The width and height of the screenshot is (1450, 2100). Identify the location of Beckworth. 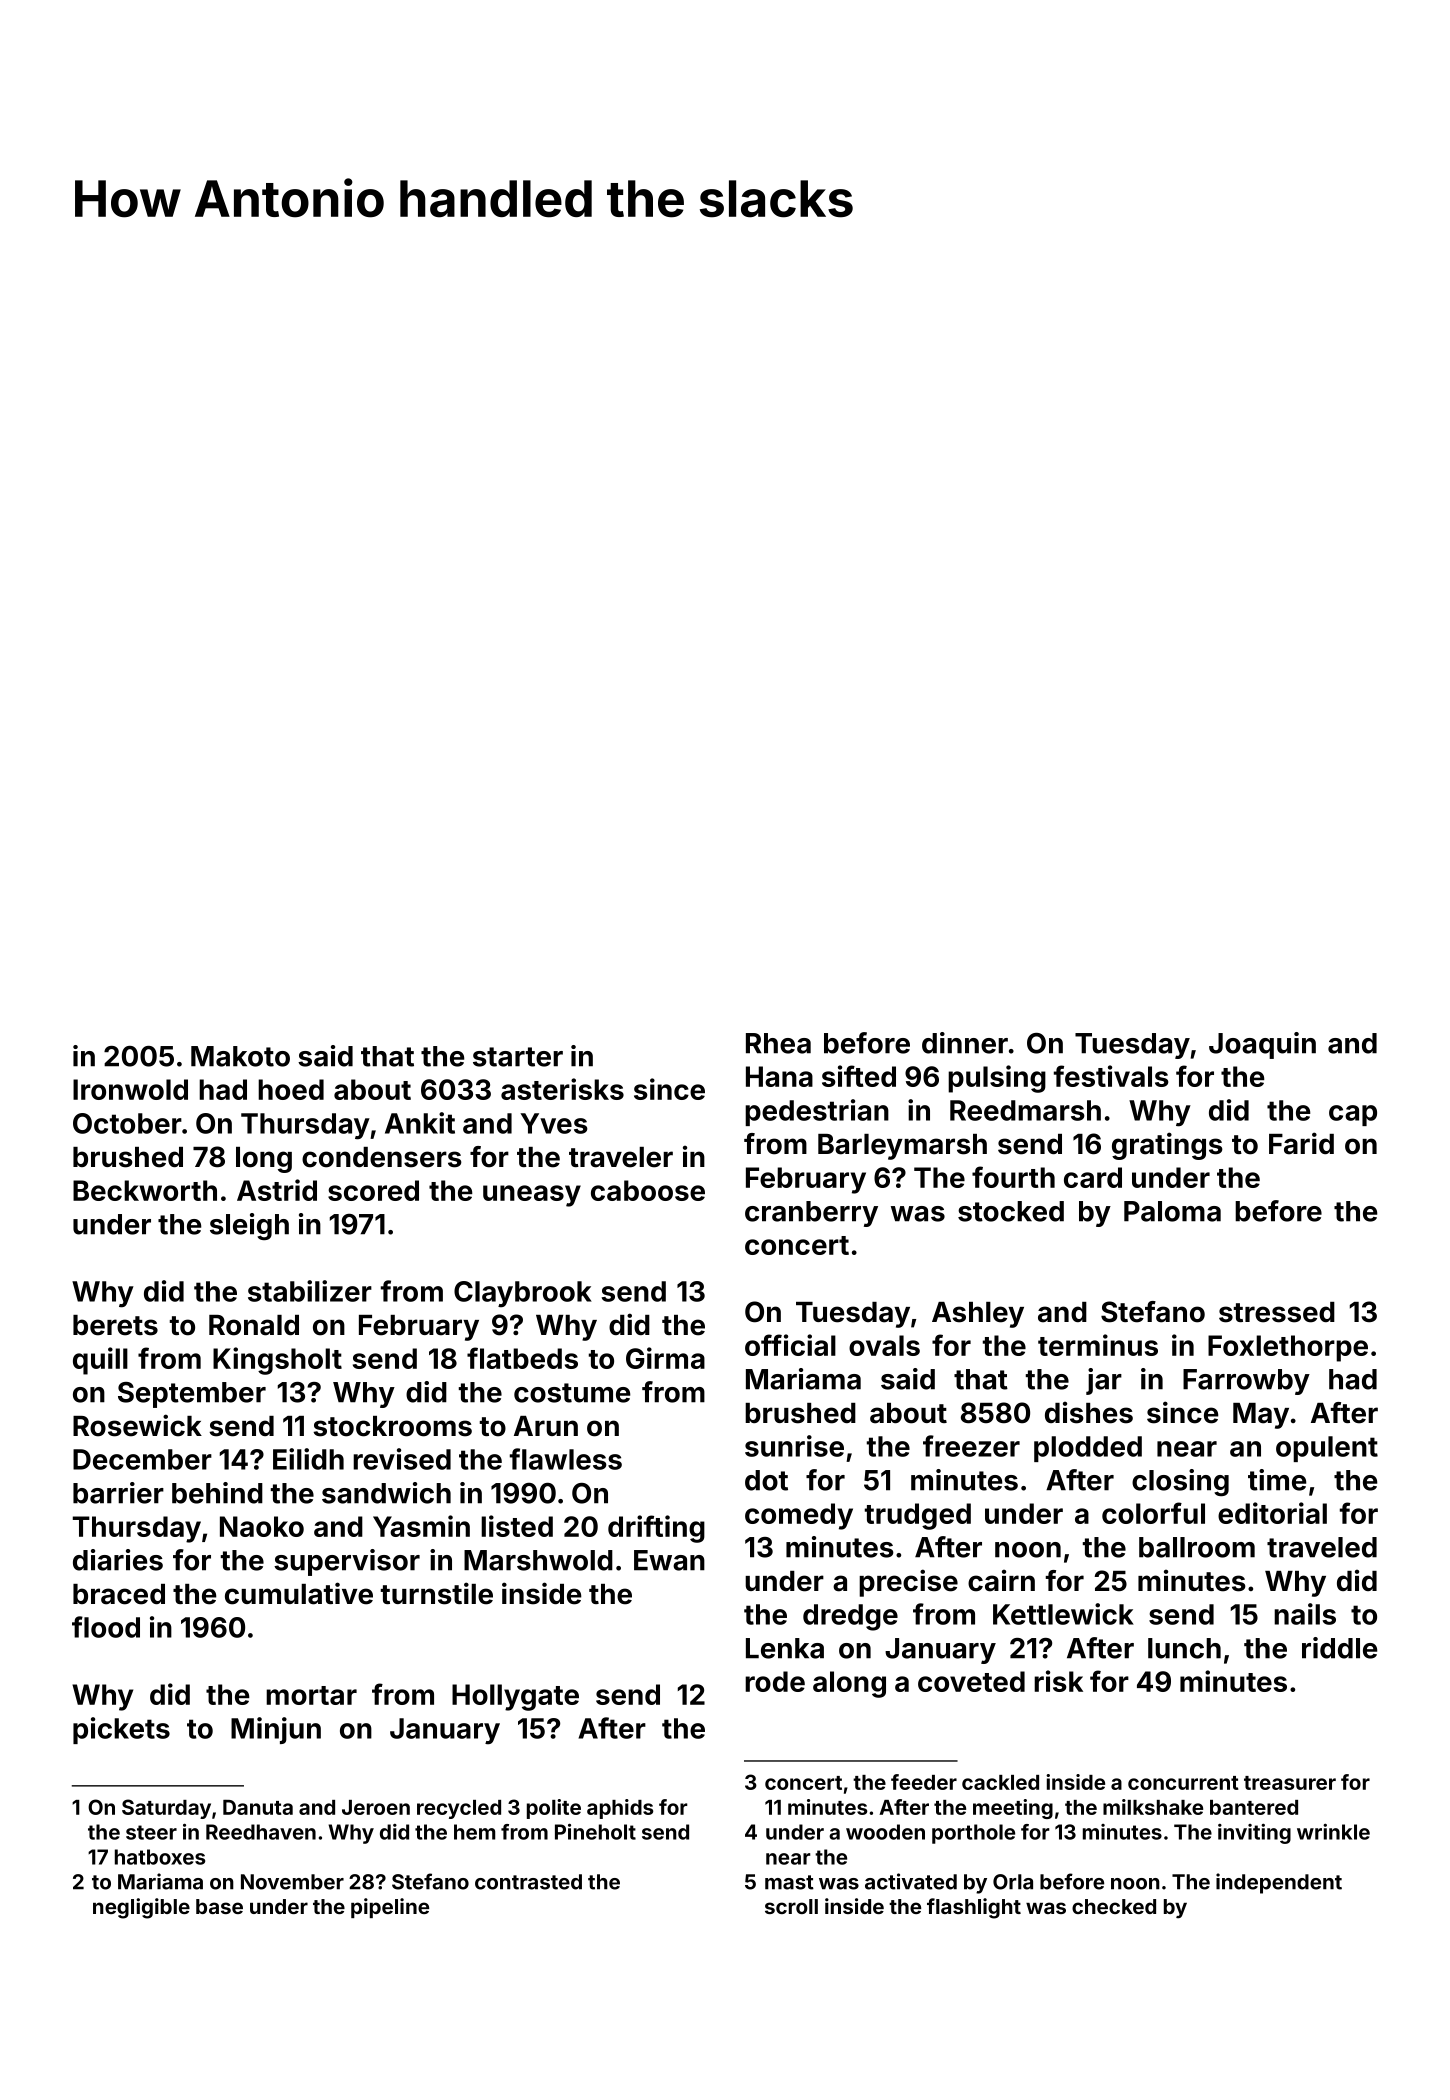
(145, 1190).
